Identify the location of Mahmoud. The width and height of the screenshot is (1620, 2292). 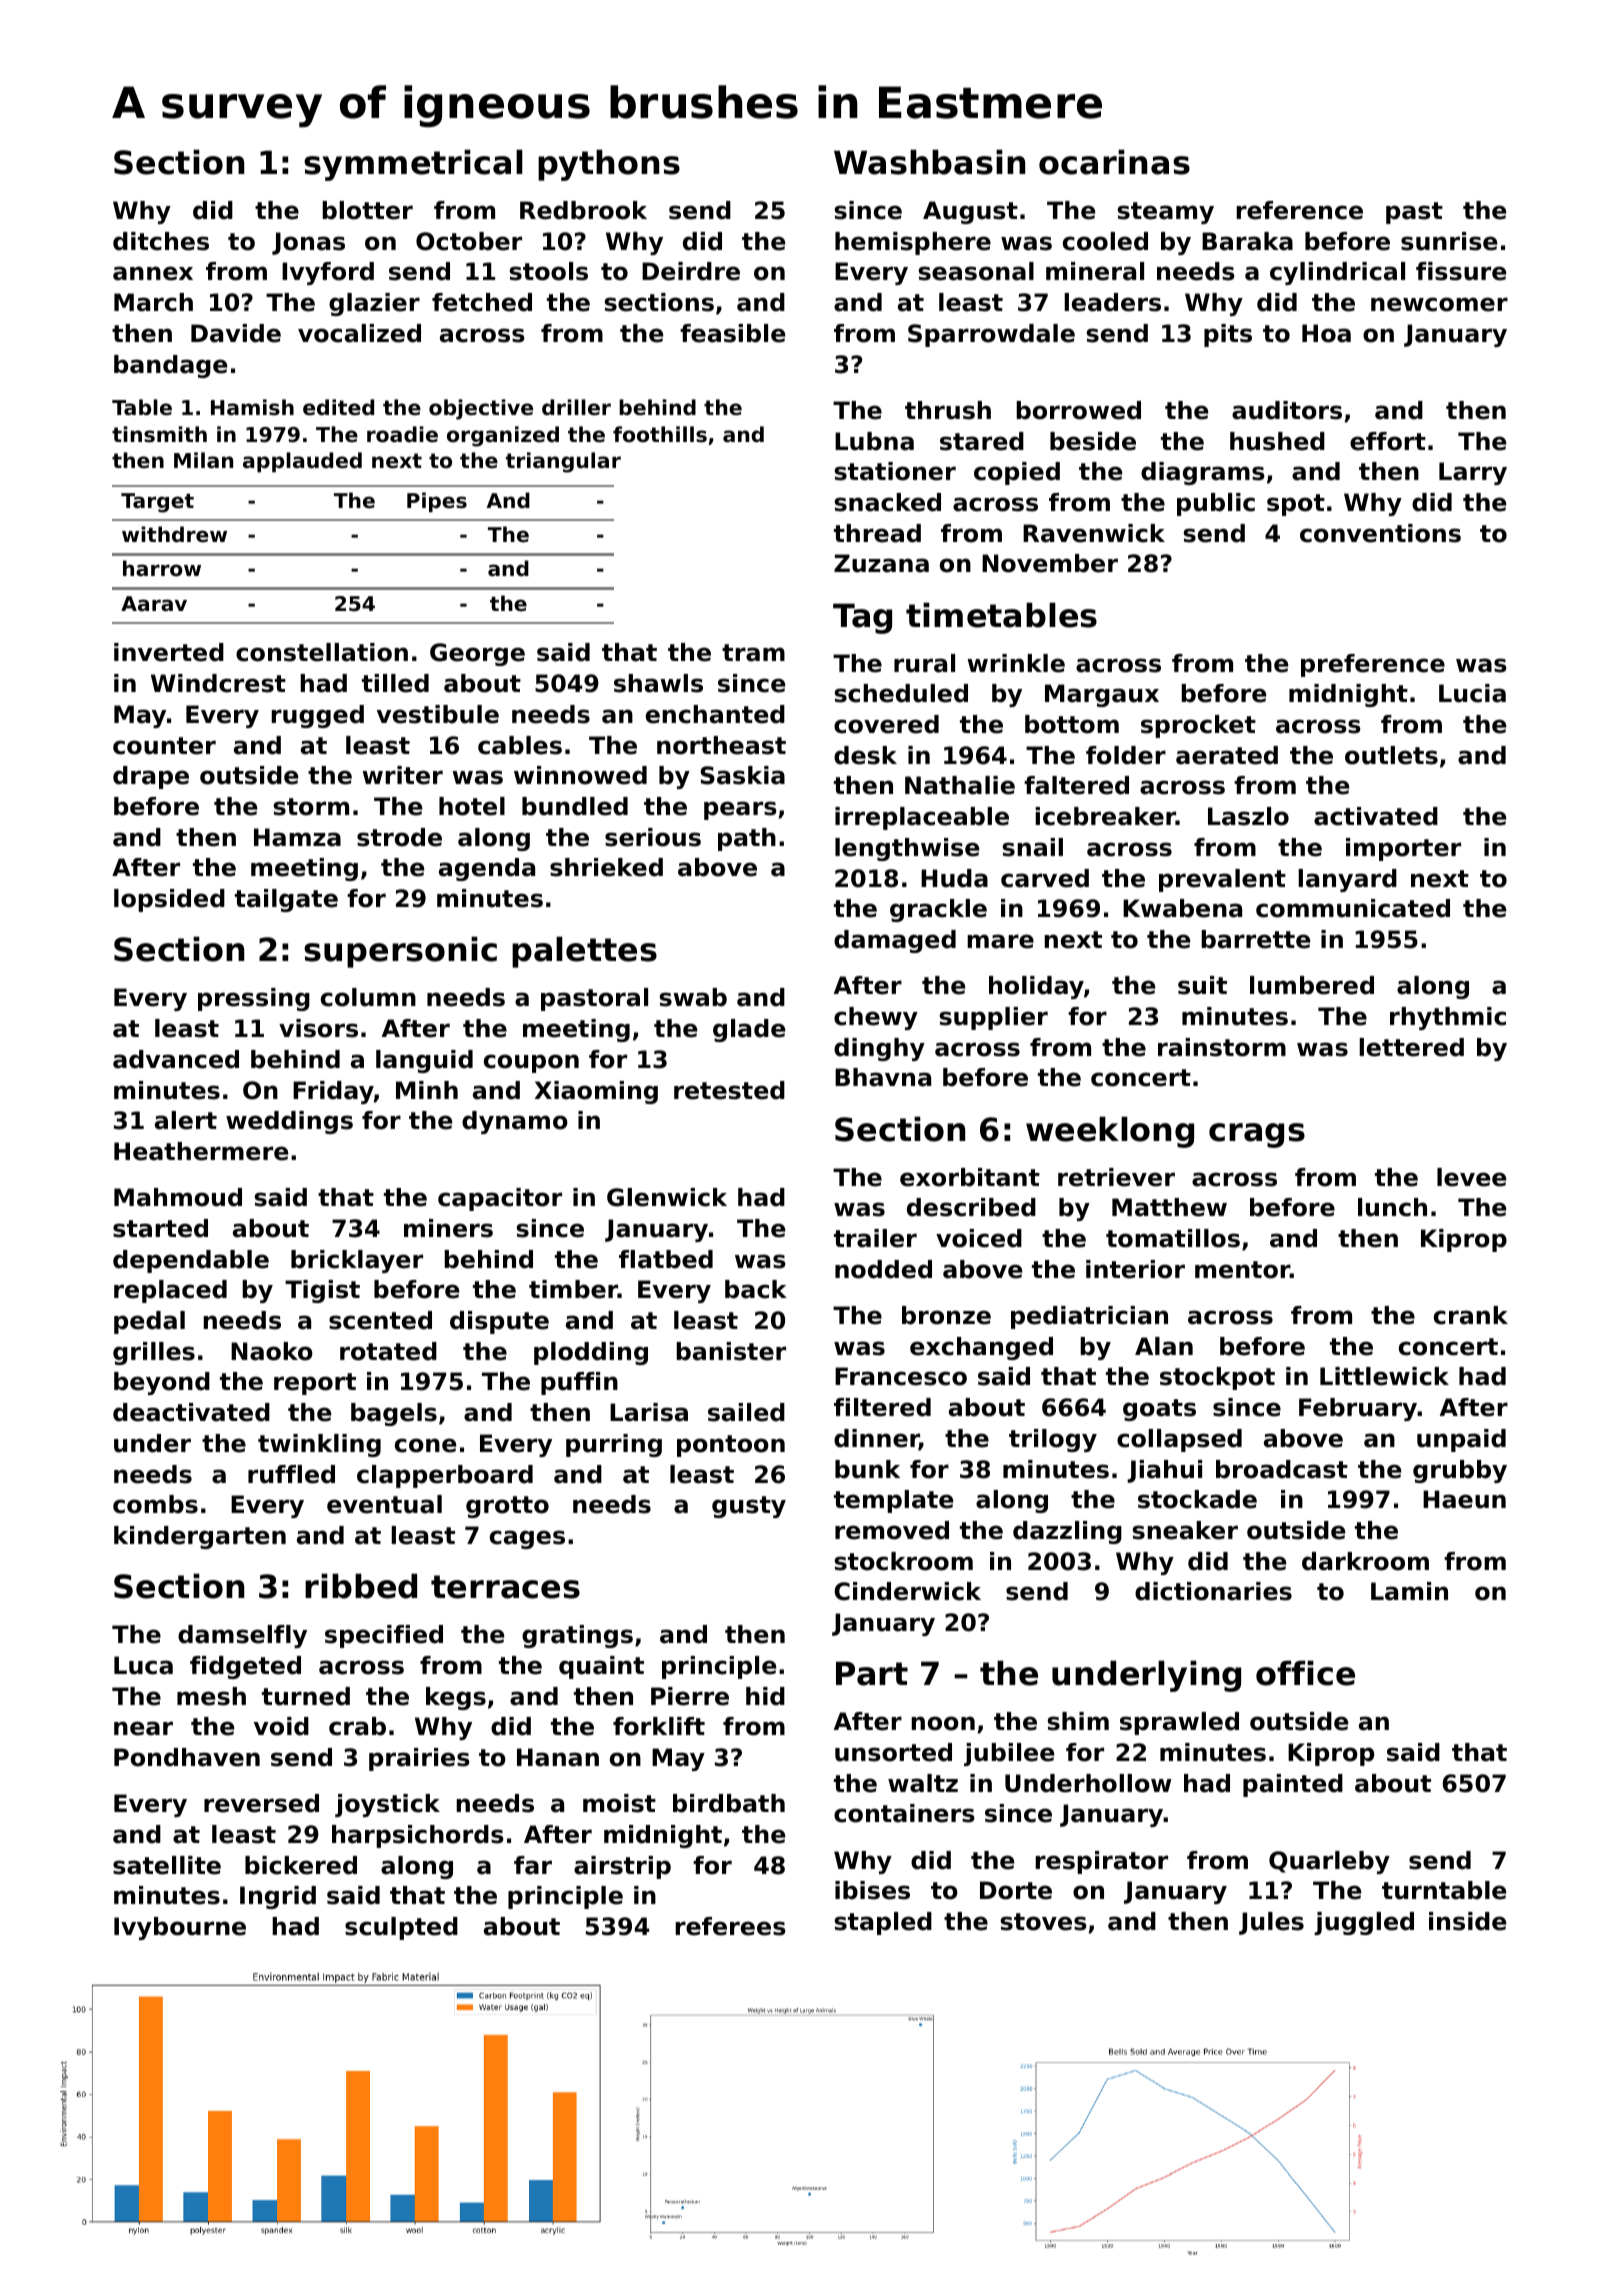
(178, 1197).
